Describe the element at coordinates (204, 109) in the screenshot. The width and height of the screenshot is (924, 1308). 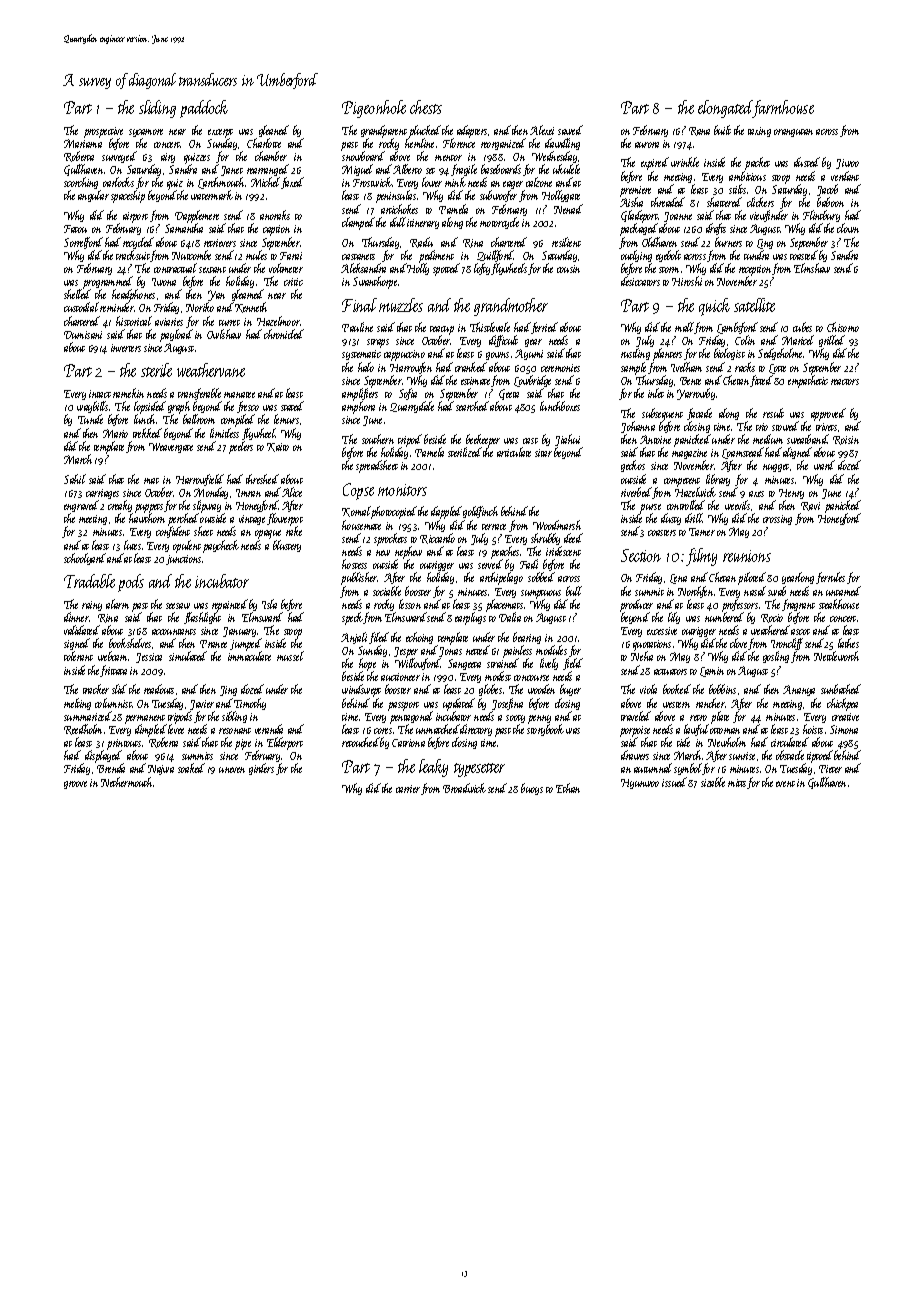
I see `paddock` at that location.
